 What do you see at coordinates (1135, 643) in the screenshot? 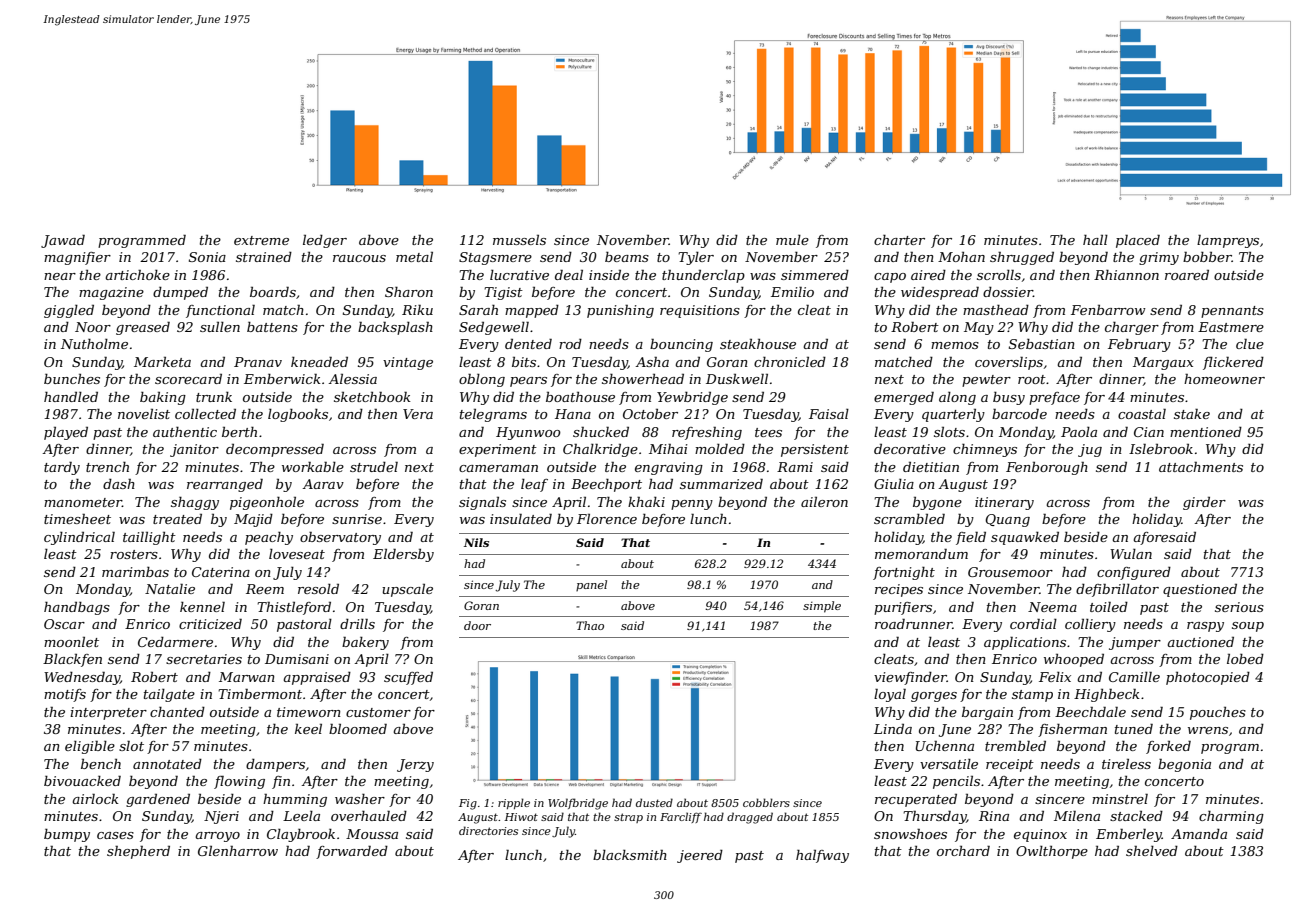
I see `jumper` at bounding box center [1135, 643].
